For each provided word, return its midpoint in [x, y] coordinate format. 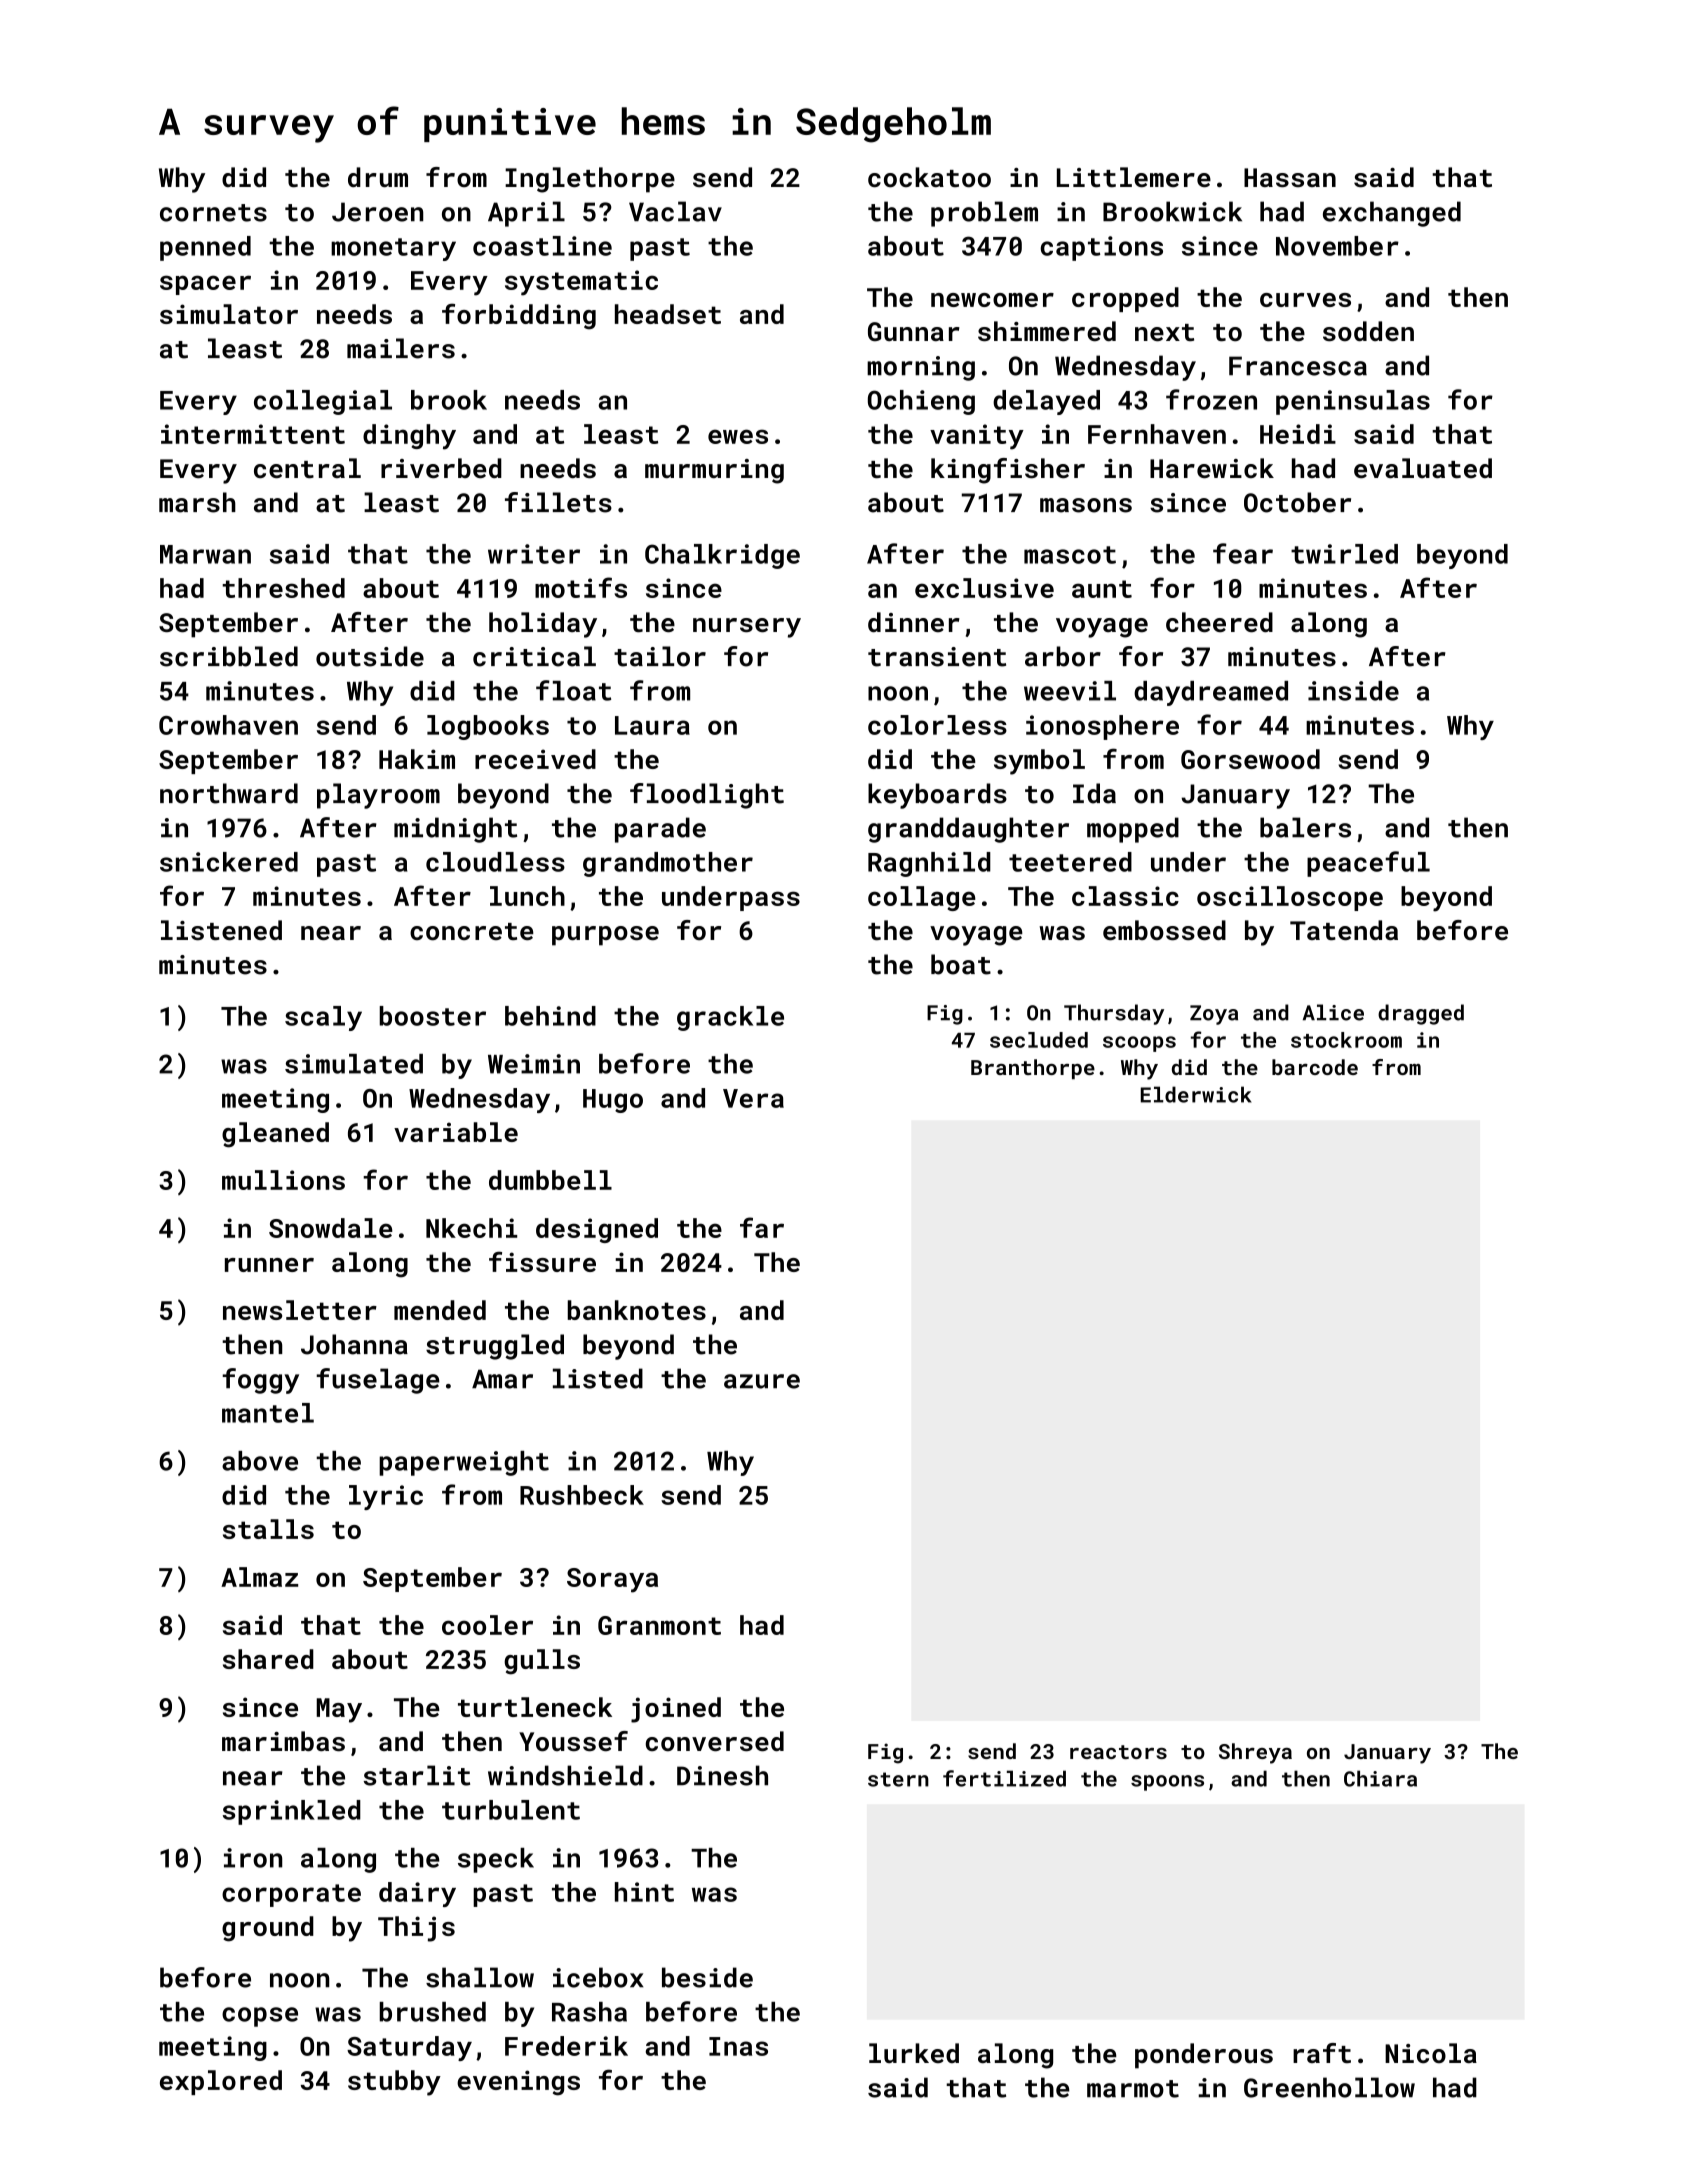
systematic [581, 283]
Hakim [417, 759]
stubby [394, 2083]
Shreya [1255, 1753]
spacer [205, 285]
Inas [738, 2046]
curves [1305, 300]
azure [762, 1381]
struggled [495, 1347]
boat [961, 964]
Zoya [1214, 1015]
